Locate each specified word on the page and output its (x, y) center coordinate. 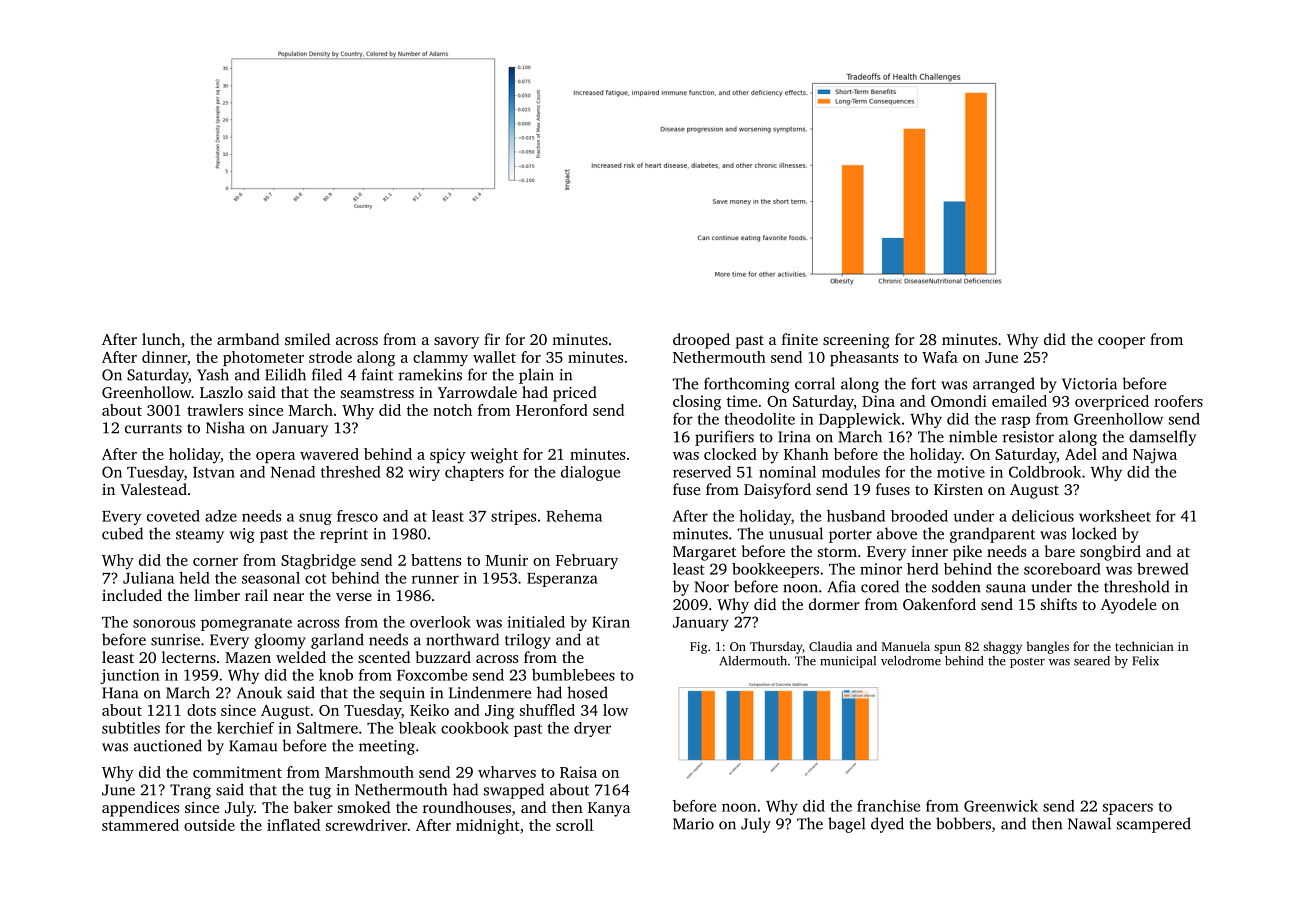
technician (1144, 646)
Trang (190, 791)
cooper (1121, 343)
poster (1027, 663)
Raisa (578, 772)
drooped (701, 341)
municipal (848, 662)
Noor (711, 587)
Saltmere (327, 728)
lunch (161, 339)
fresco (357, 516)
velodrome (911, 661)
